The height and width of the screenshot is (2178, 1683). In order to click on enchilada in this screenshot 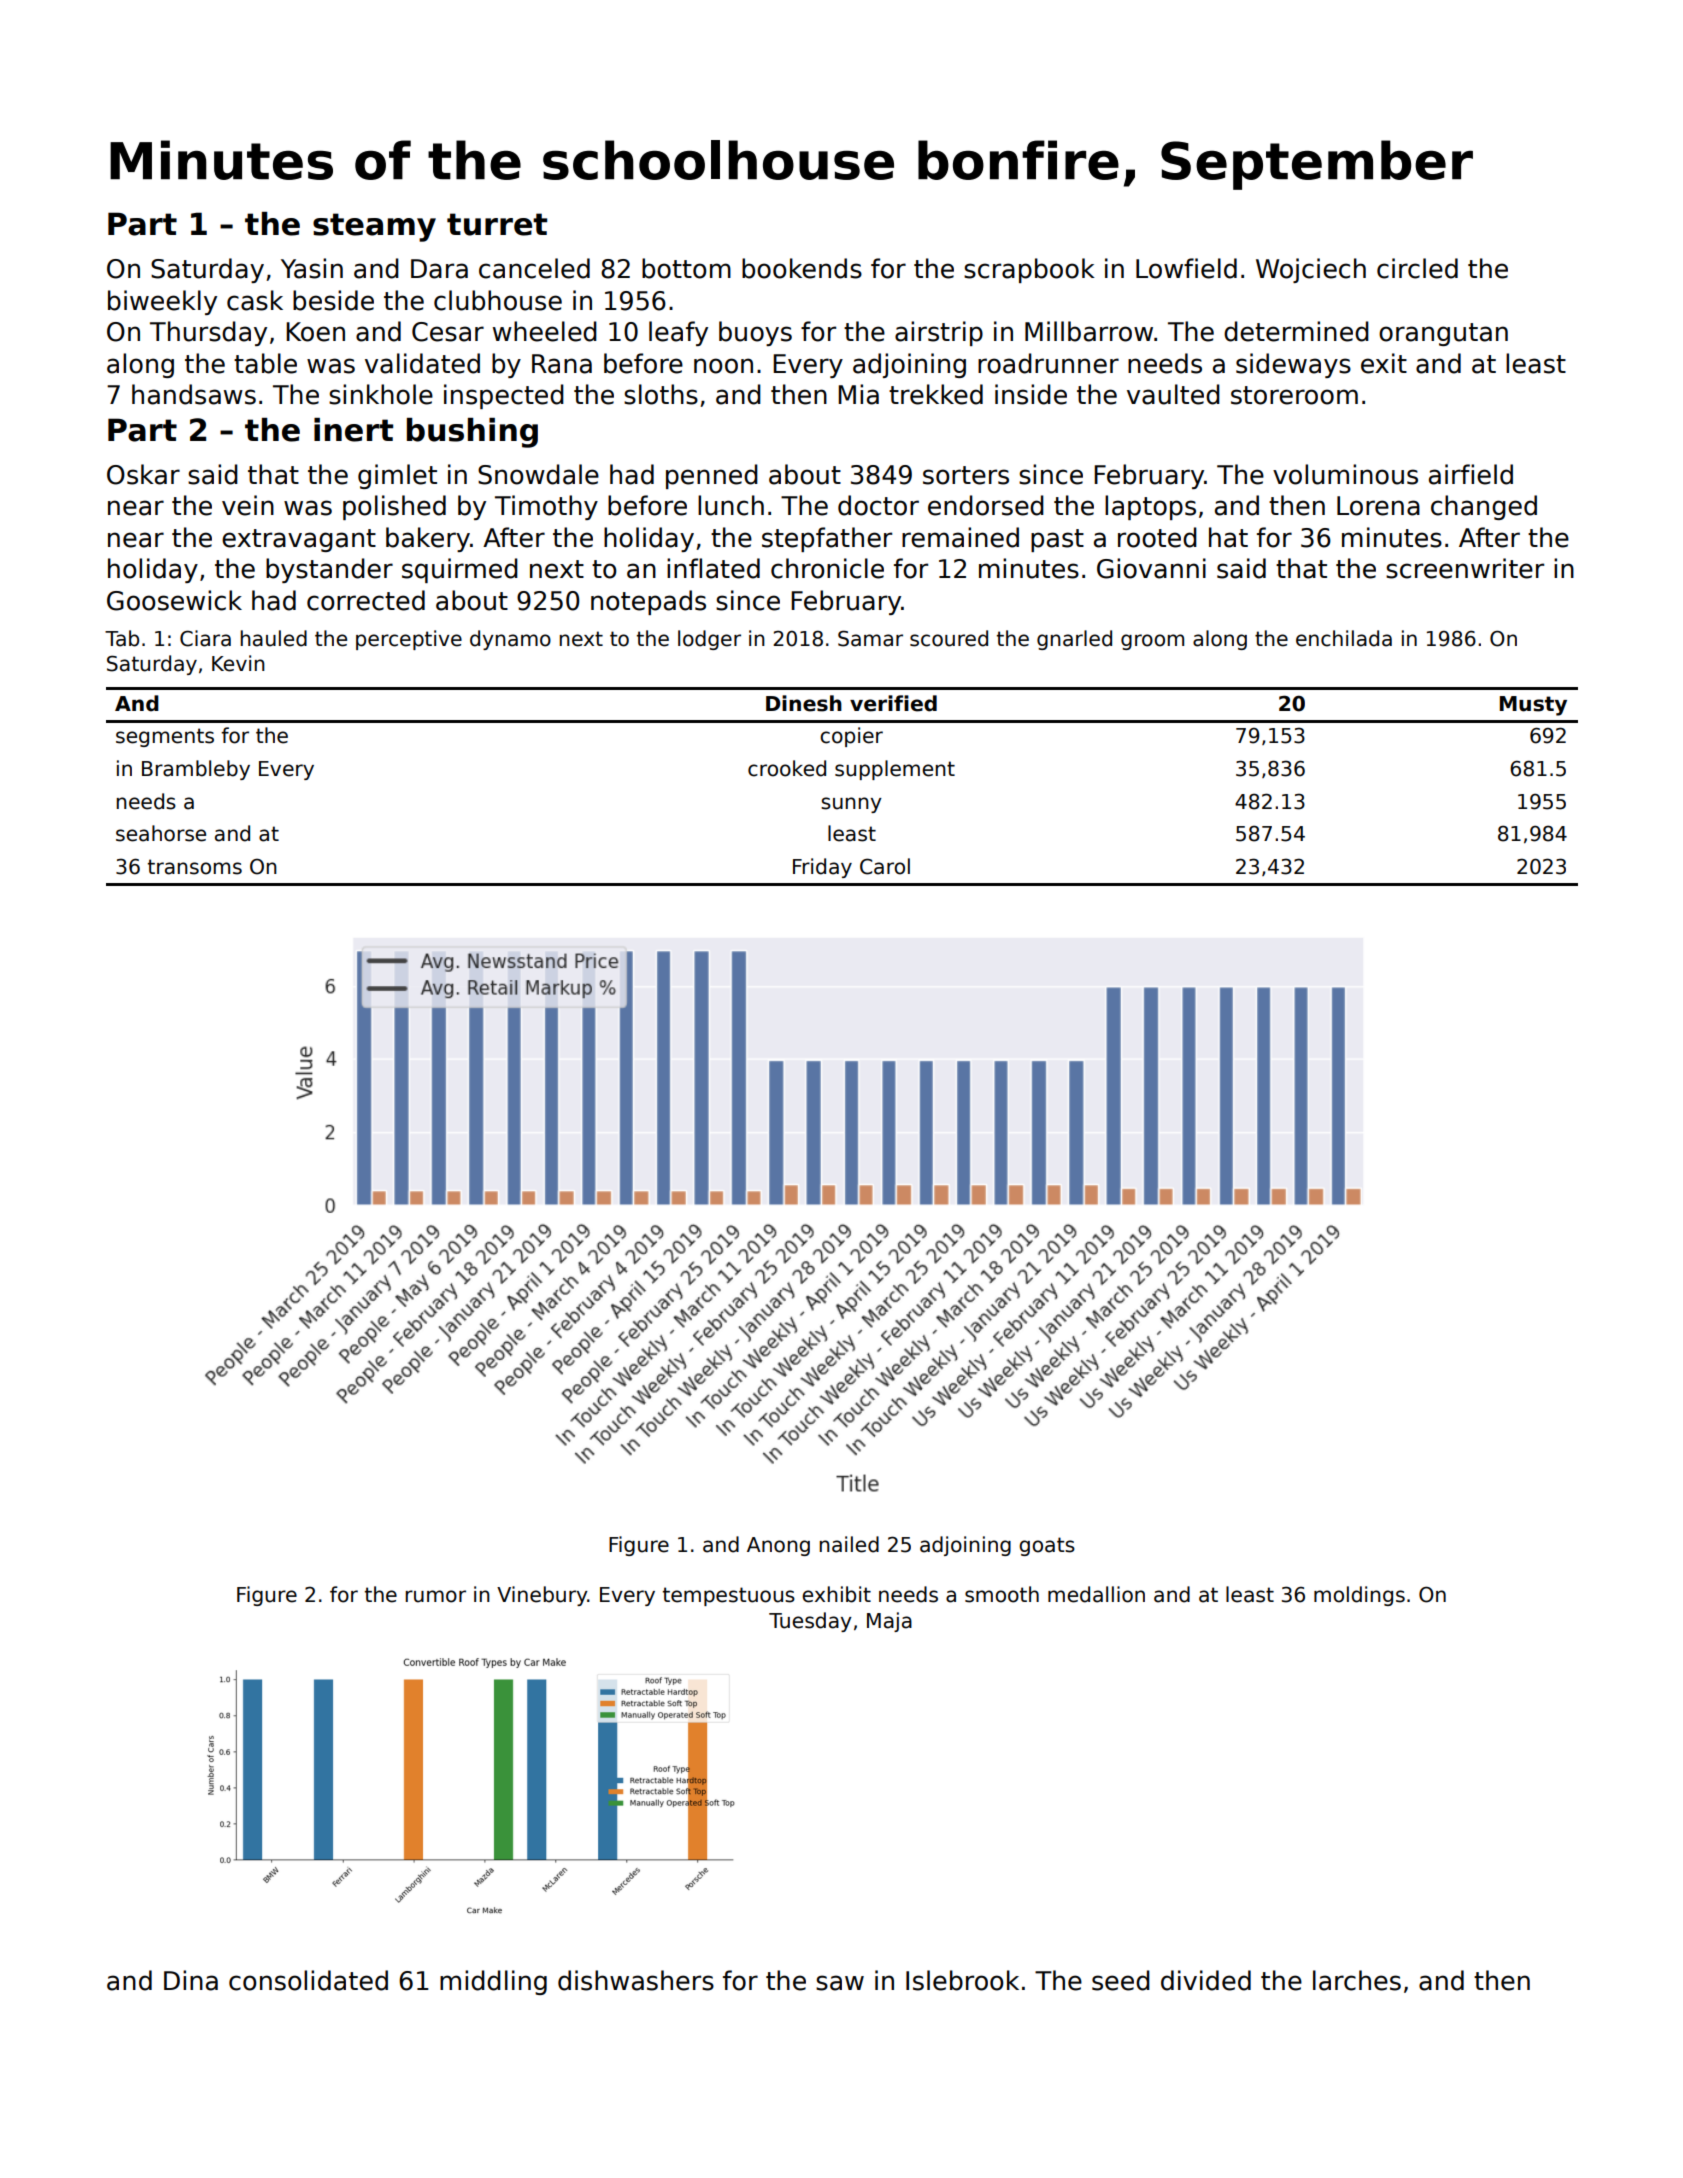, I will do `click(1344, 638)`.
